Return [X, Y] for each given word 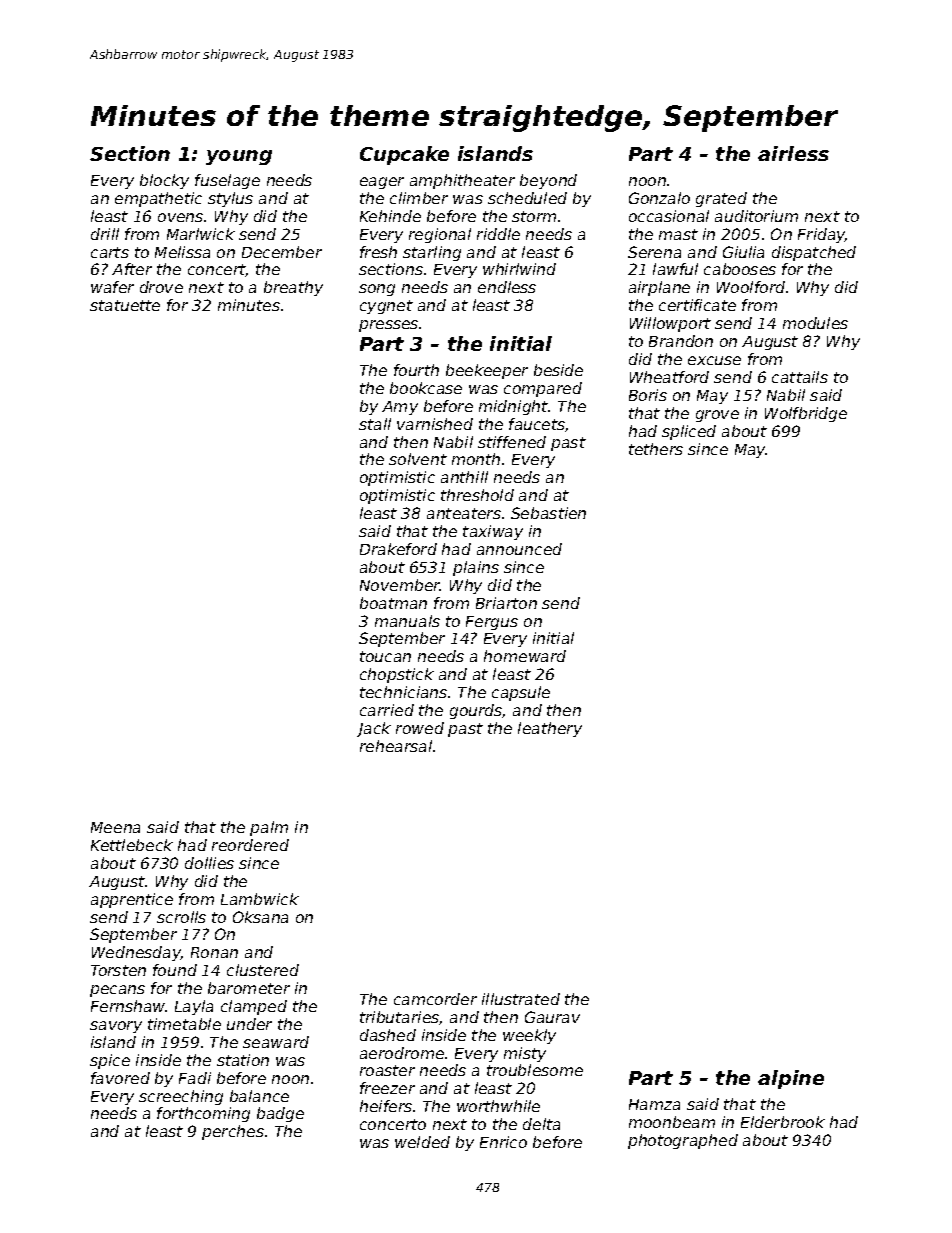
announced [519, 549]
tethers [656, 449]
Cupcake [404, 155]
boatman [393, 603]
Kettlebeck [132, 845]
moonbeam [672, 1122]
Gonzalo [659, 198]
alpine [791, 1079]
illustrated [521, 999]
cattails [800, 377]
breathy [293, 288]
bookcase [426, 388]
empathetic [158, 199]
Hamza [654, 1104]
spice [110, 1061]
